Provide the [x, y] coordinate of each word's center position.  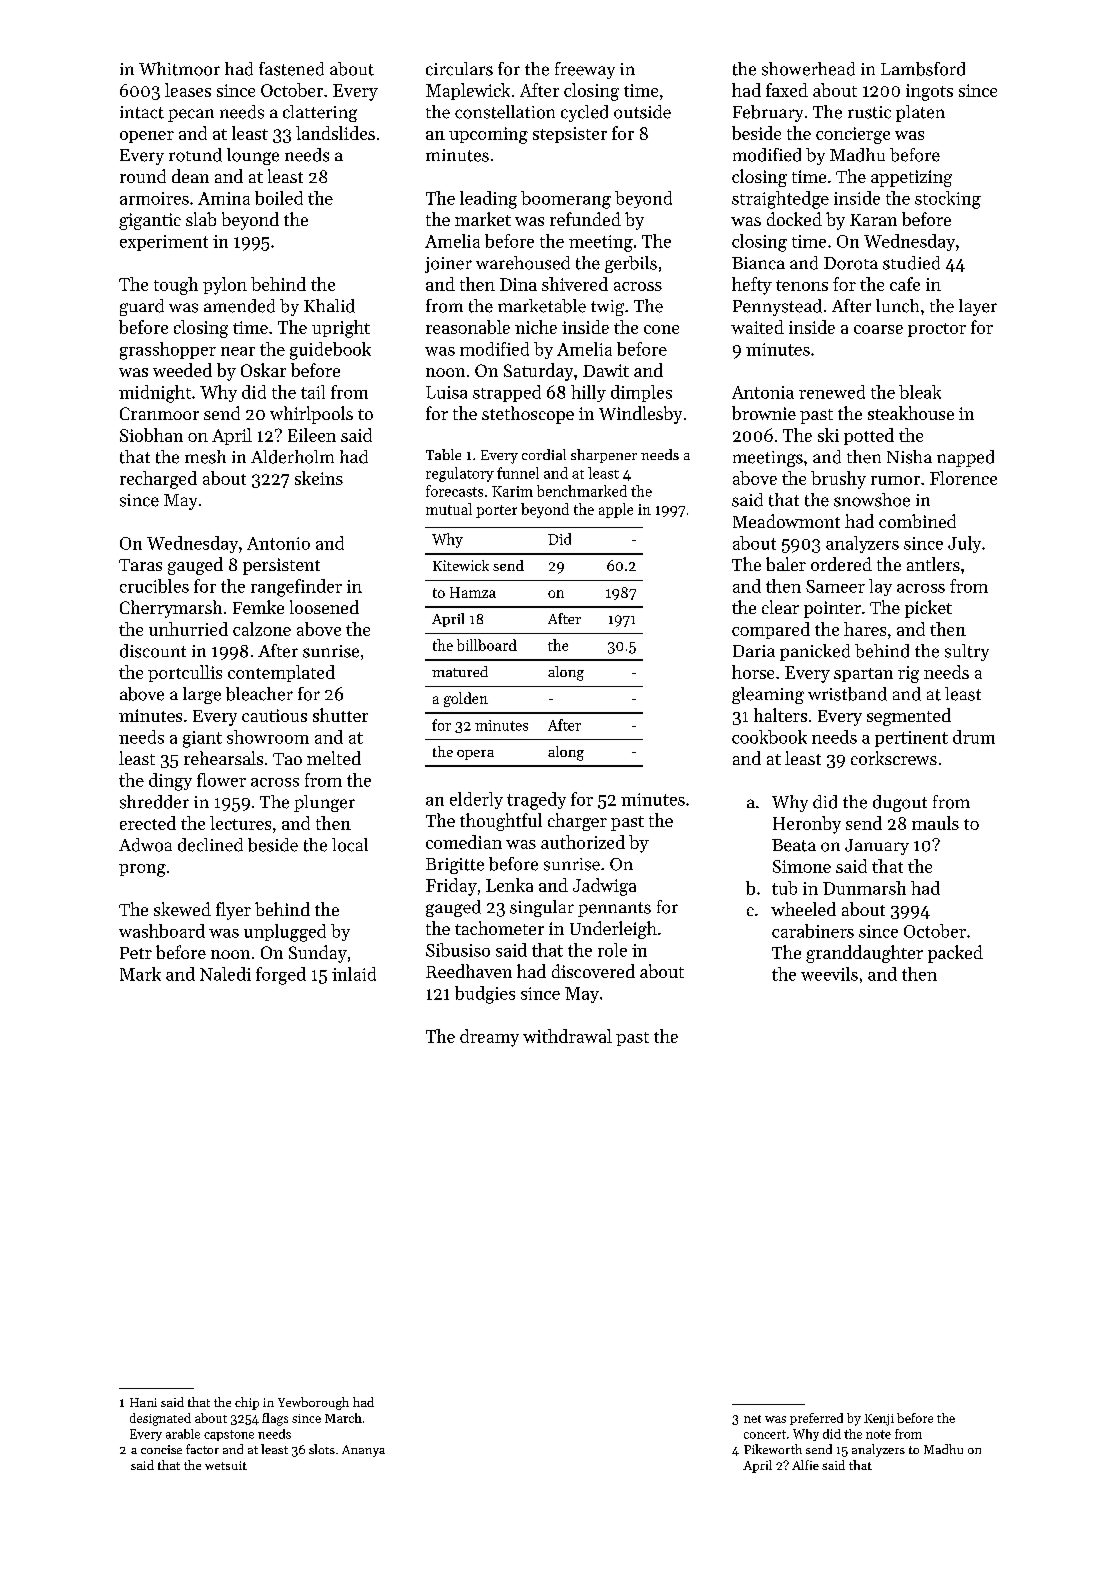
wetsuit [226, 1465]
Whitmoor [179, 69]
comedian [464, 842]
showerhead [808, 69]
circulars [459, 69]
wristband [847, 694]
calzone [262, 629]
